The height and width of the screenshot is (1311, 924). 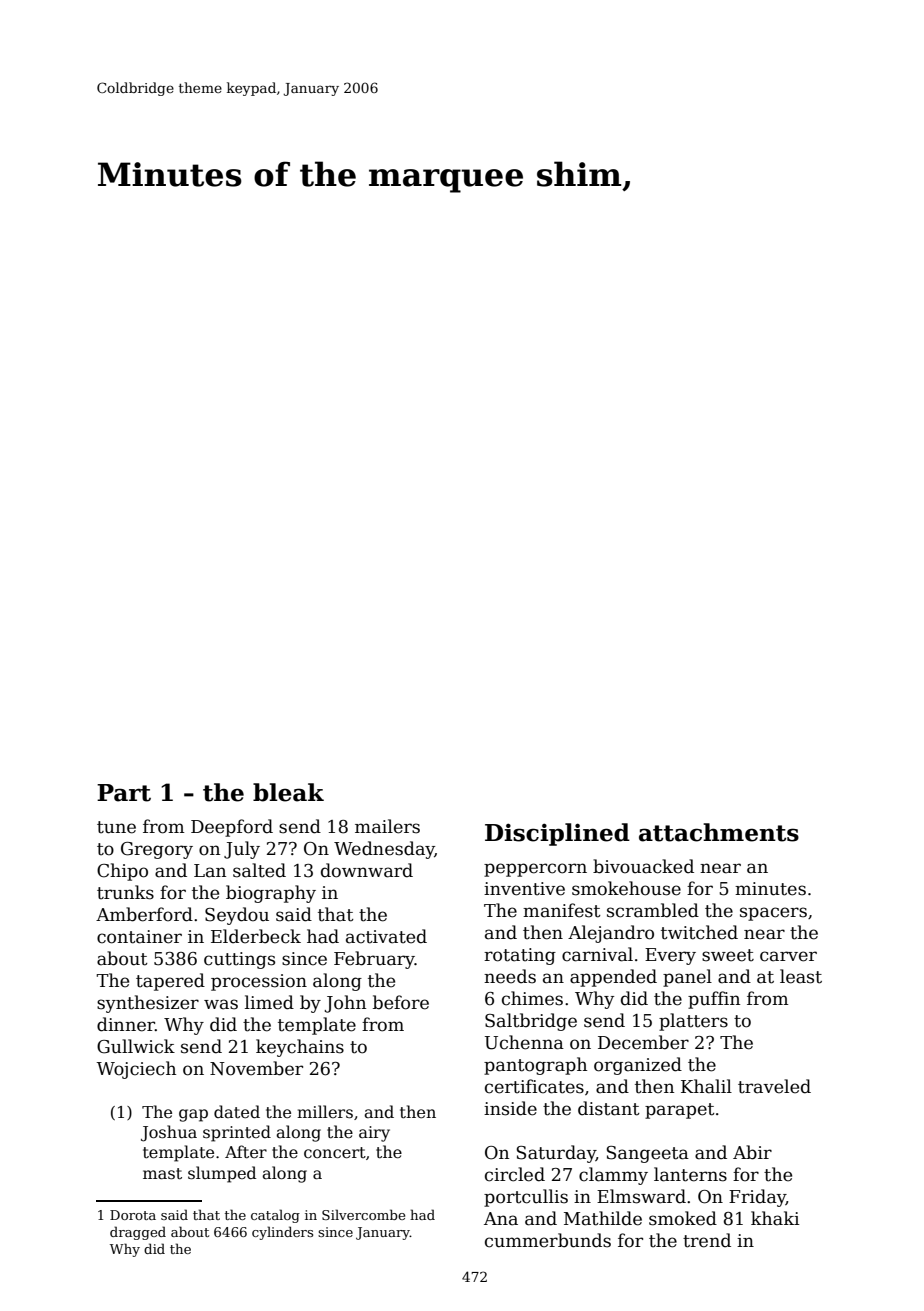 I want to click on John, so click(x=345, y=1004).
